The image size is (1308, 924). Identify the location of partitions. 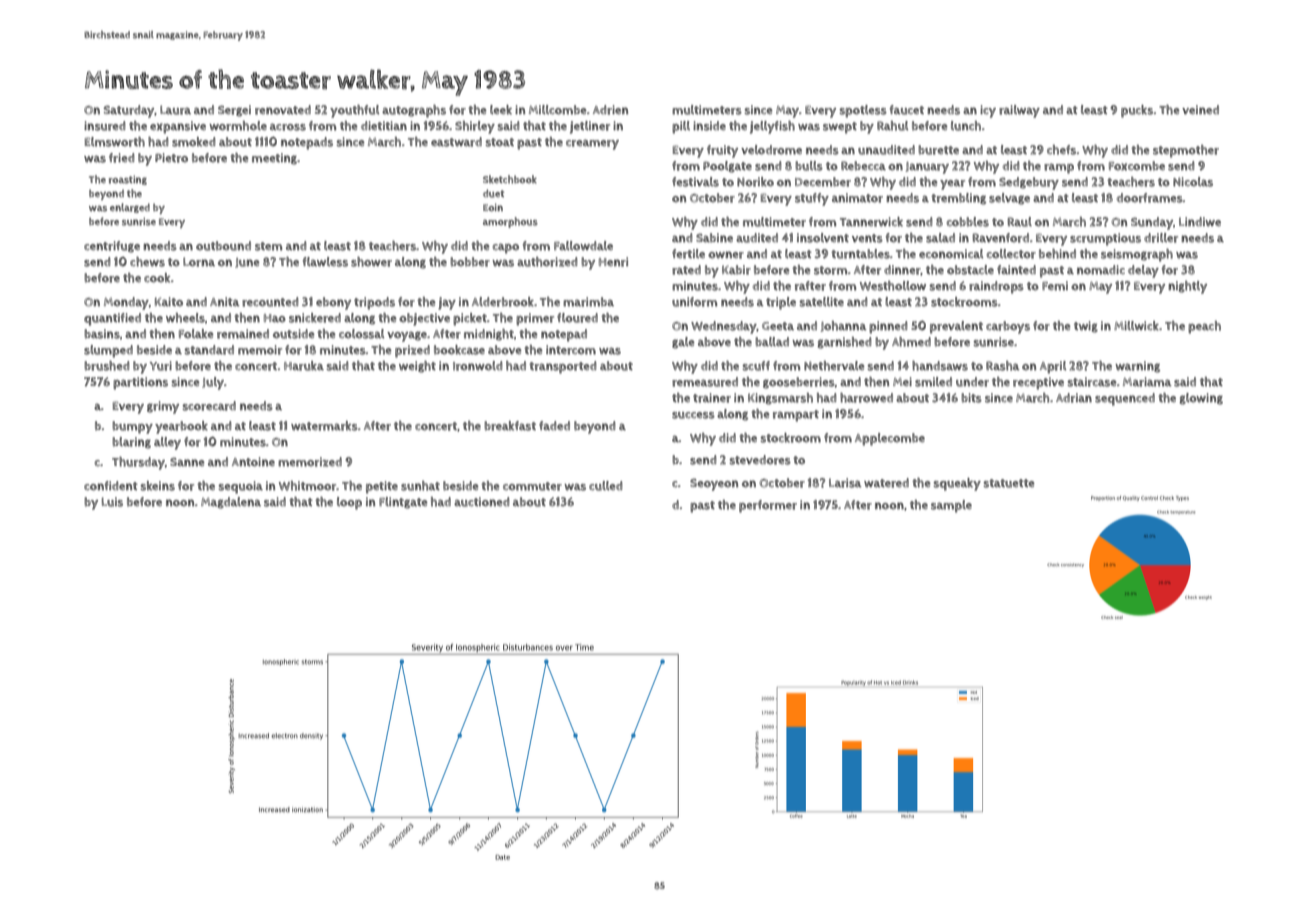
(140, 383).
